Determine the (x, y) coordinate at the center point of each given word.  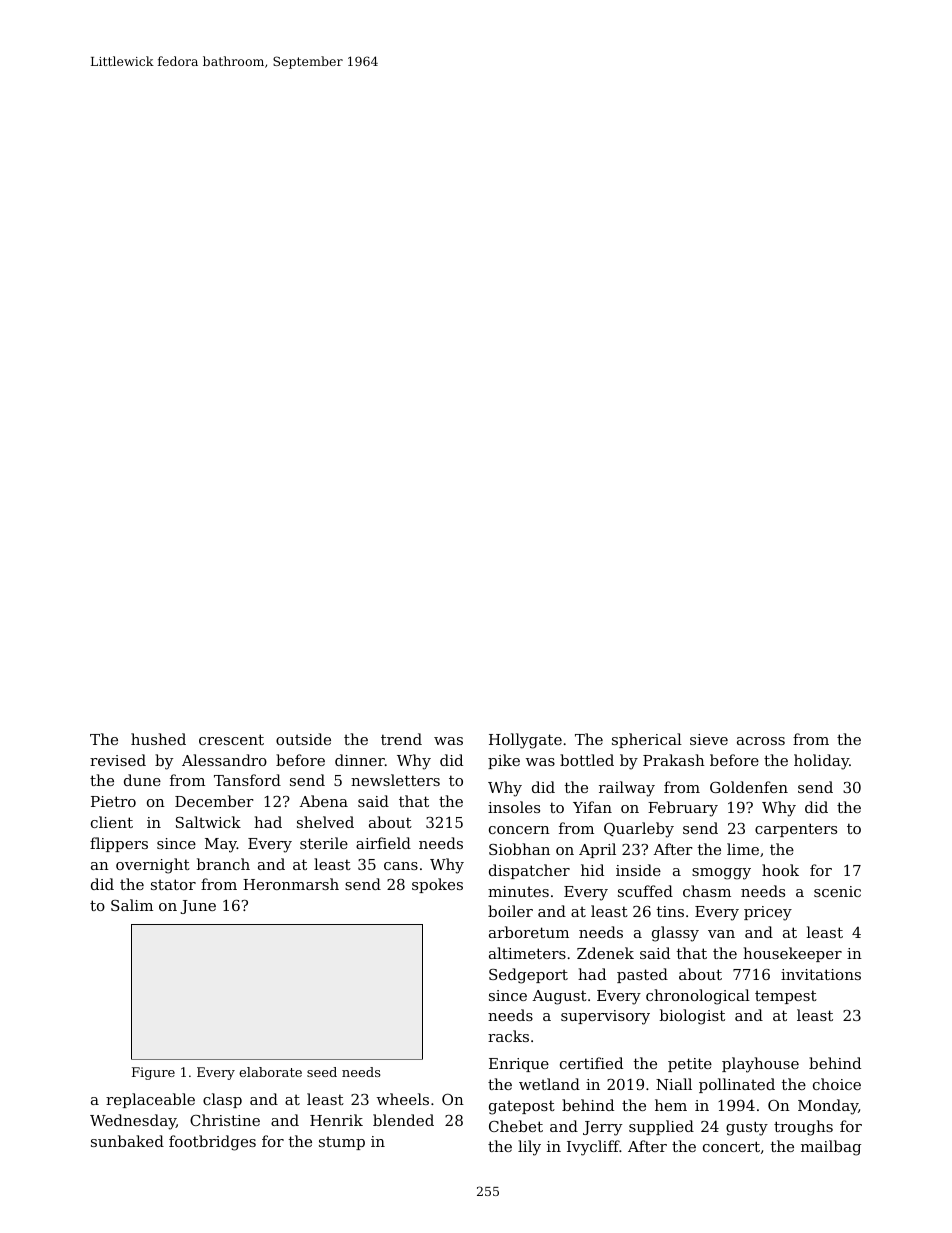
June (198, 907)
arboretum (529, 932)
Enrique (519, 1065)
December (214, 801)
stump (342, 1143)
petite (690, 1065)
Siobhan (519, 849)
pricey (768, 913)
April (597, 850)
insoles (514, 807)
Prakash (674, 760)
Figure (153, 1073)
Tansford (247, 780)
